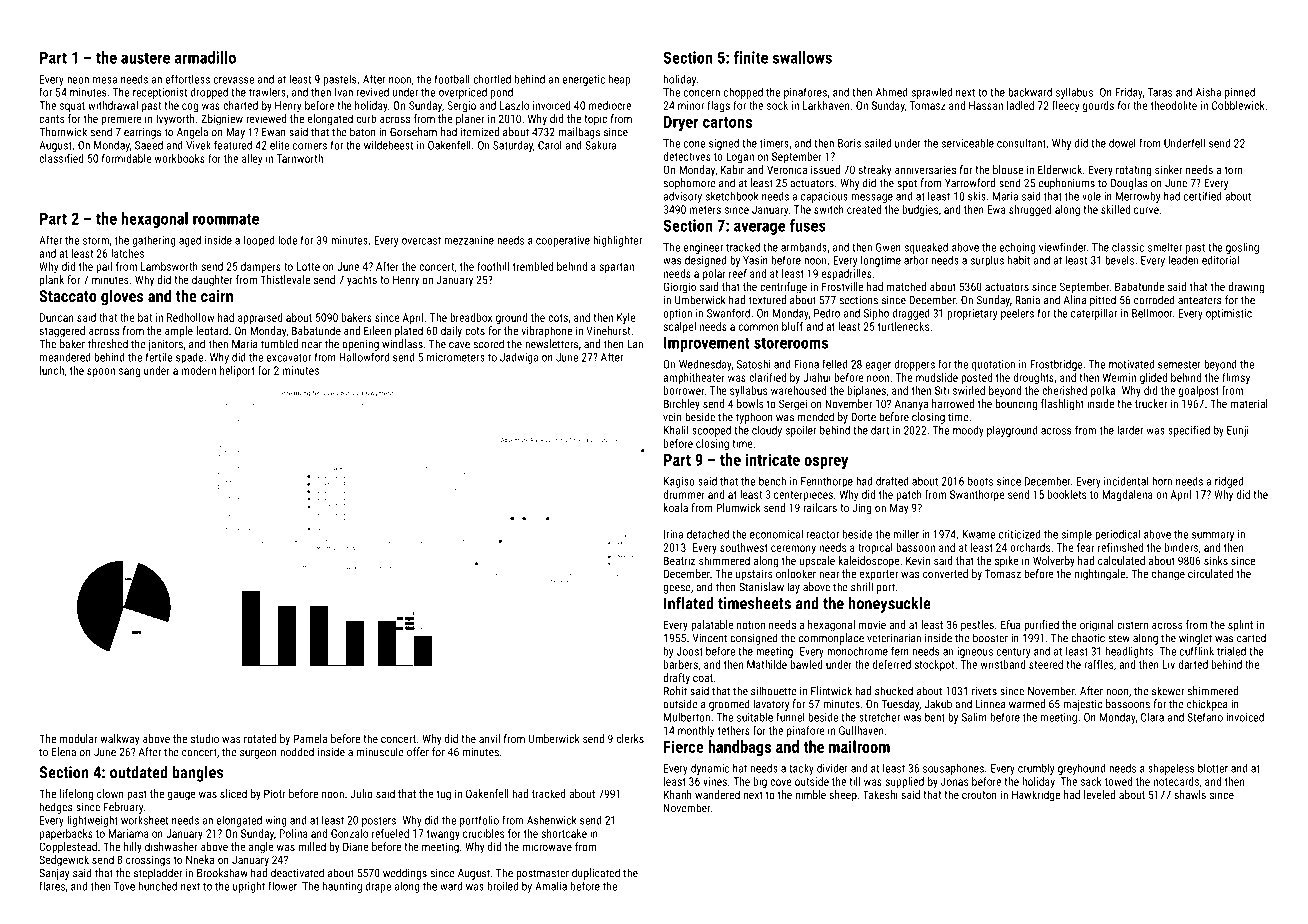  What do you see at coordinates (551, 886) in the screenshot?
I see `Amalia` at bounding box center [551, 886].
